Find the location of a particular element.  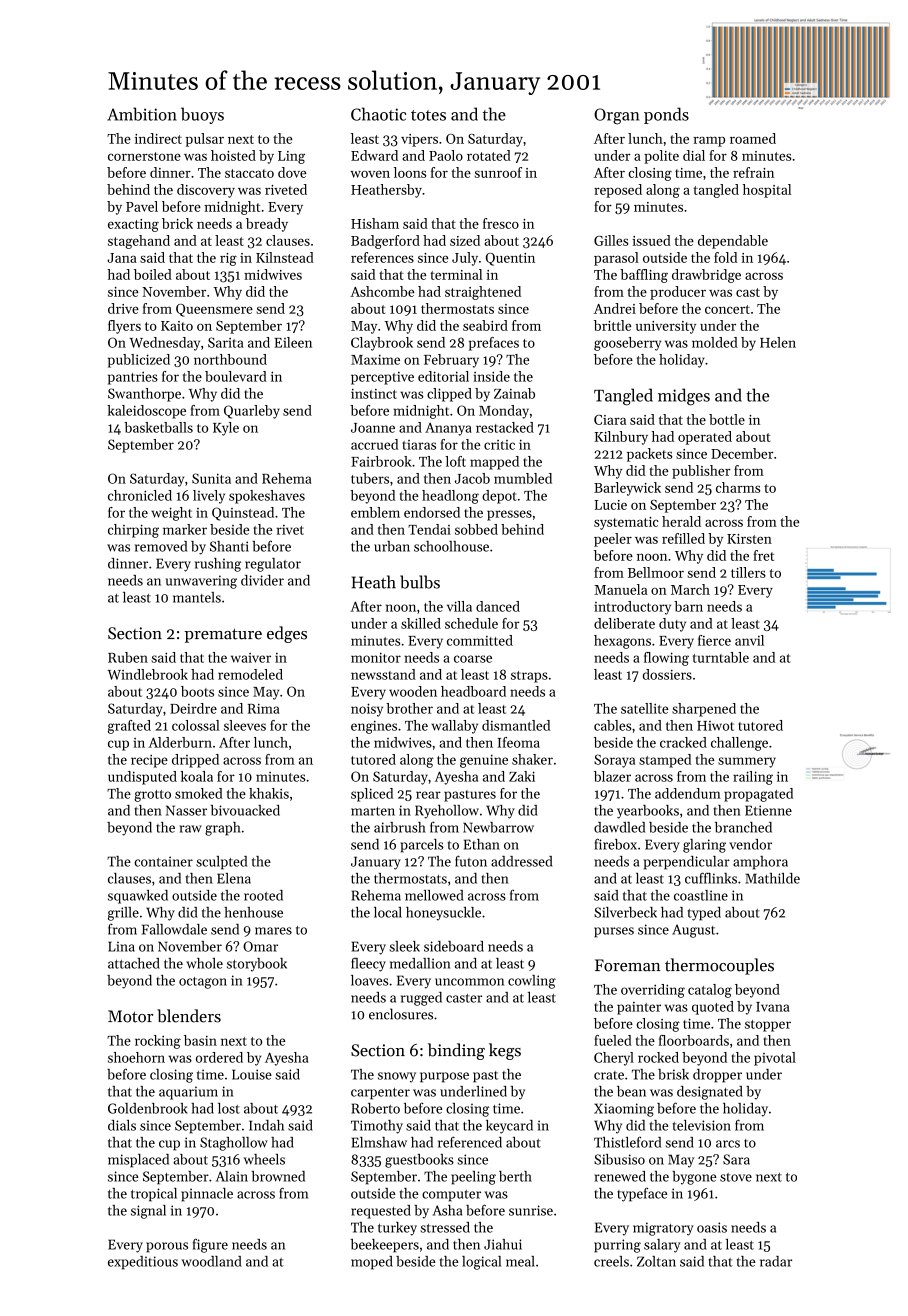

Quentin is located at coordinates (510, 259).
